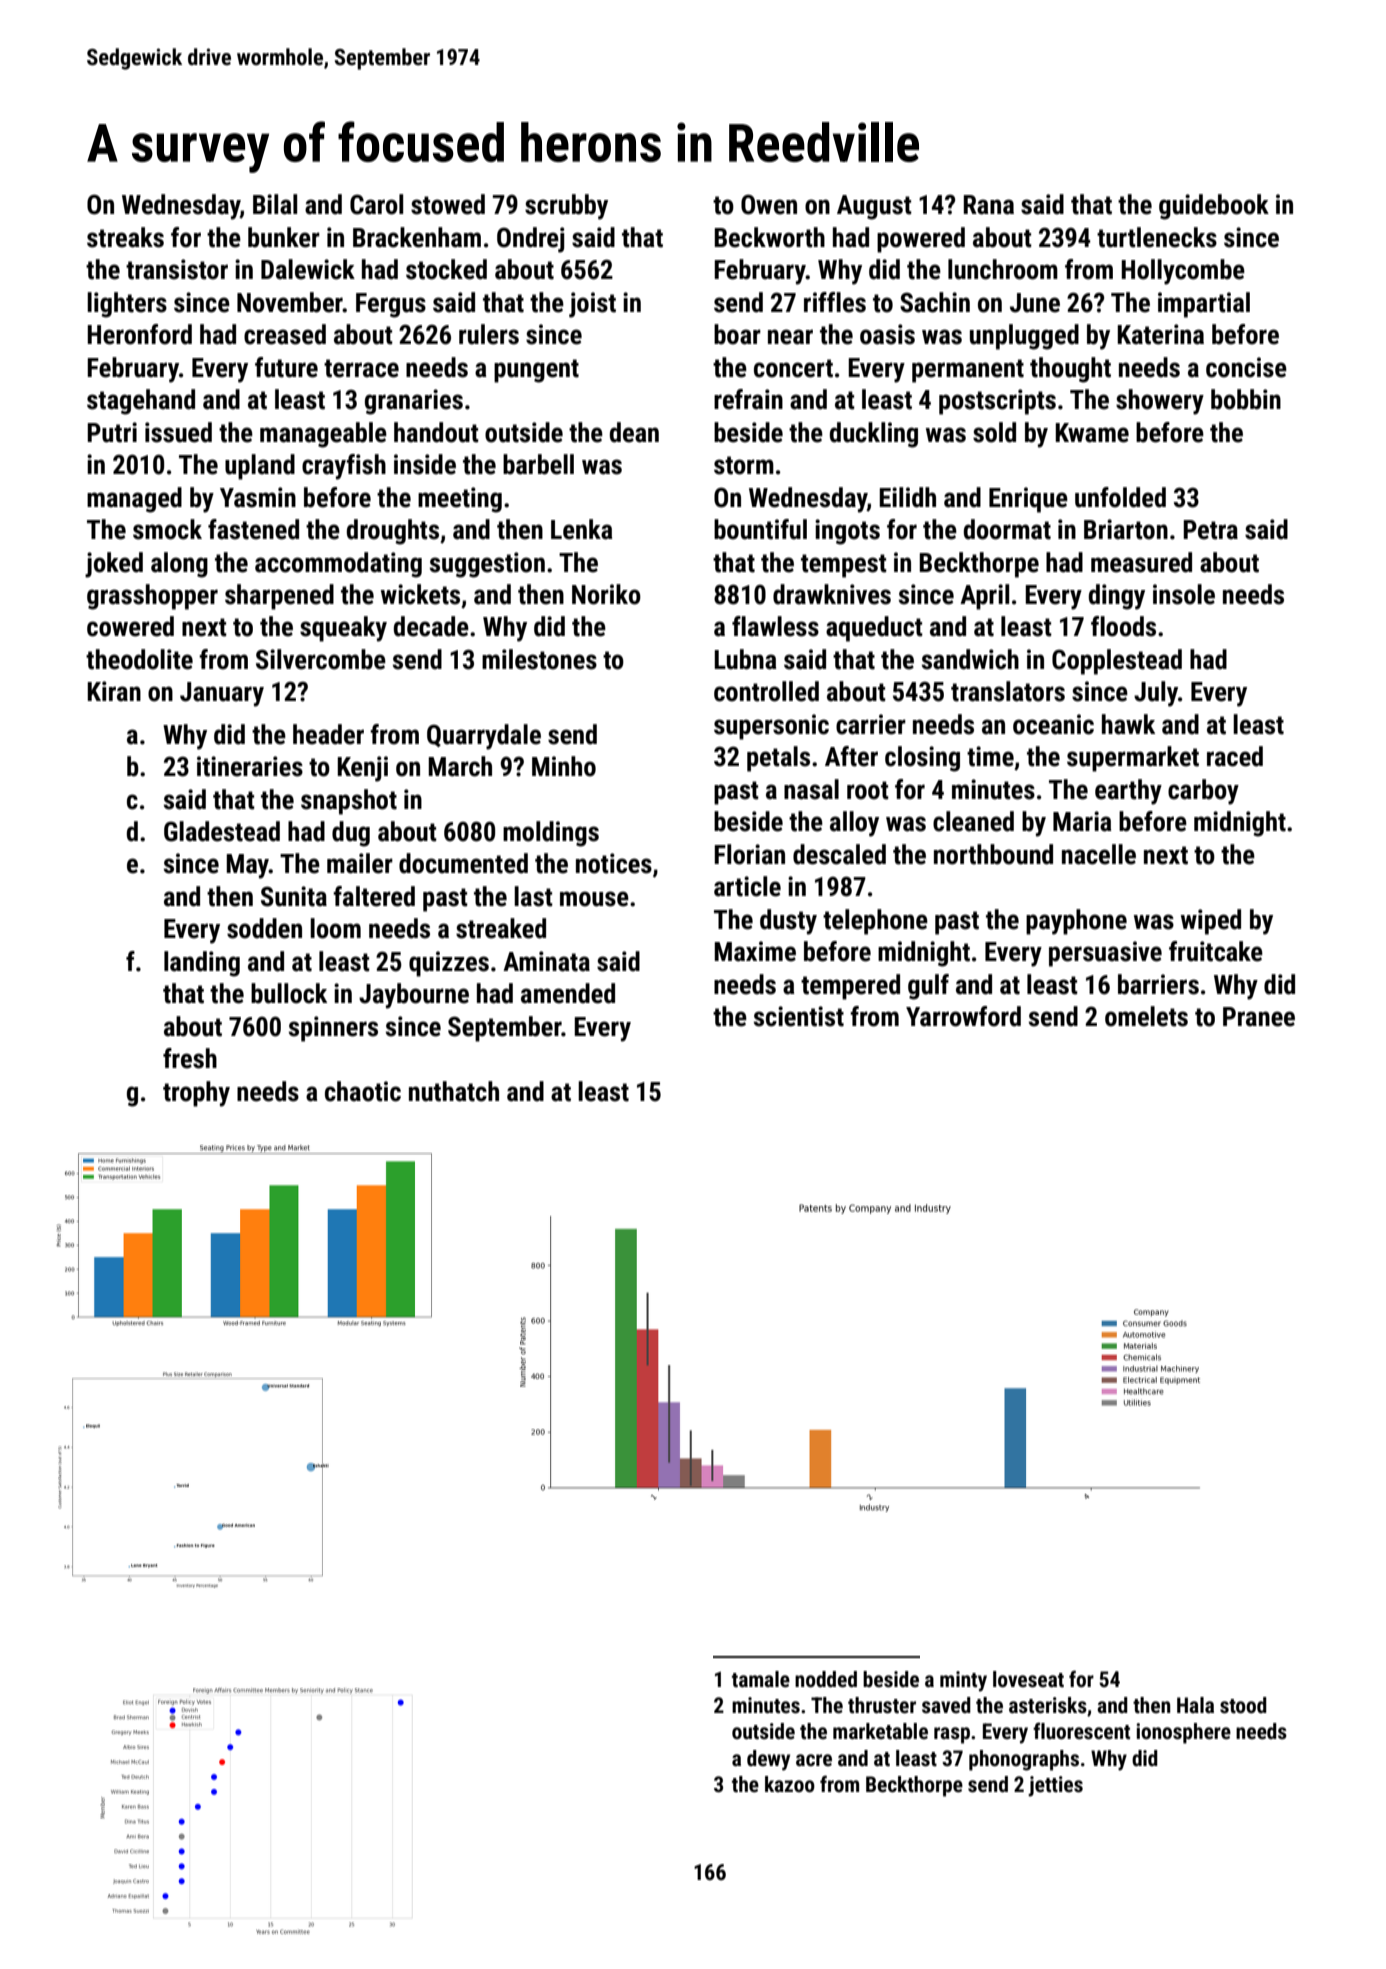  I want to click on kazoo, so click(790, 1784).
